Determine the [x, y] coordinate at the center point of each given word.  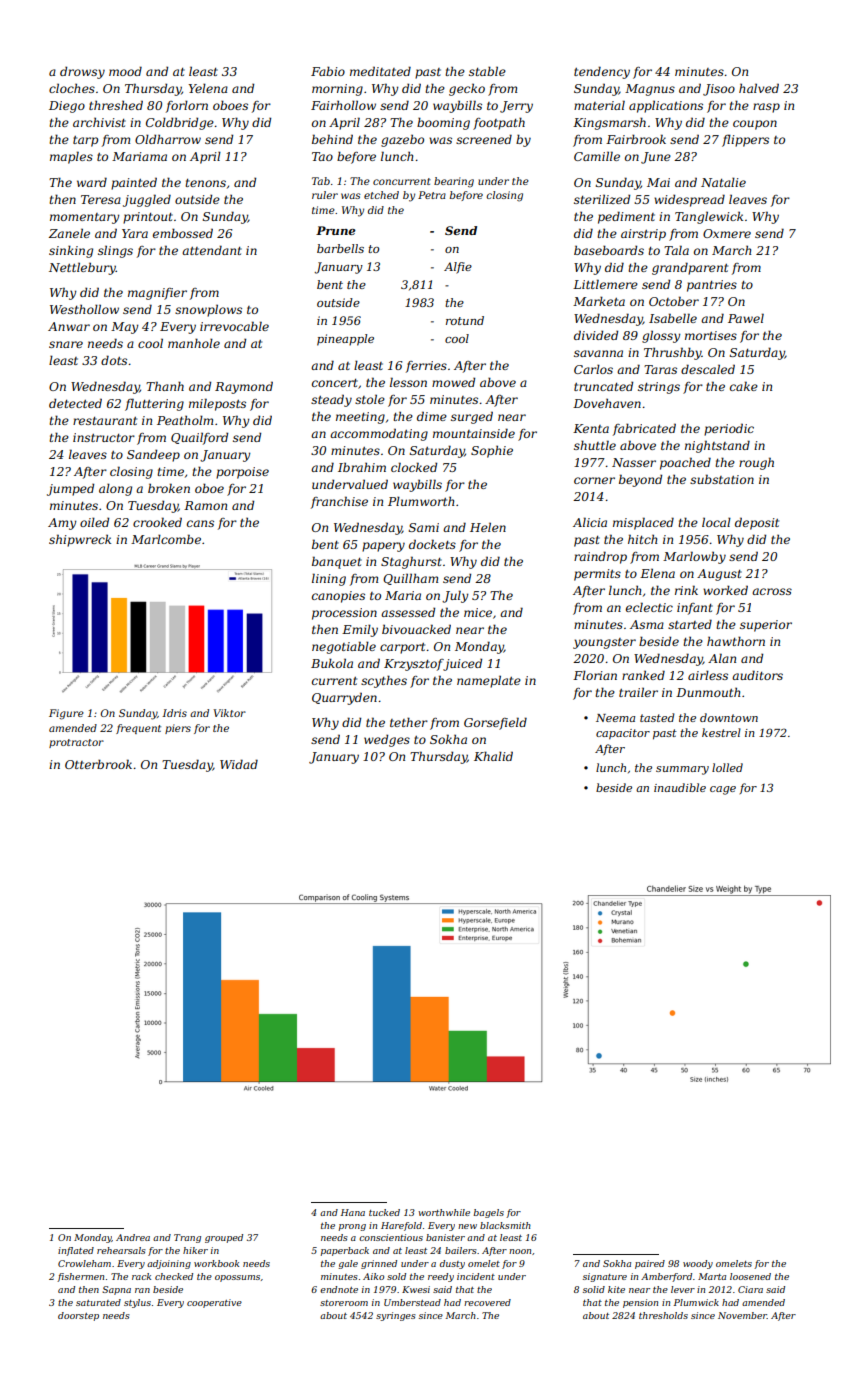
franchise [339, 502]
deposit [757, 523]
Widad [239, 764]
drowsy [82, 72]
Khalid [493, 756]
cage [723, 790]
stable [487, 71]
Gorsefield [495, 723]
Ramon [205, 505]
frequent [138, 729]
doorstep [78, 1316]
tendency [602, 72]
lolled [727, 767]
